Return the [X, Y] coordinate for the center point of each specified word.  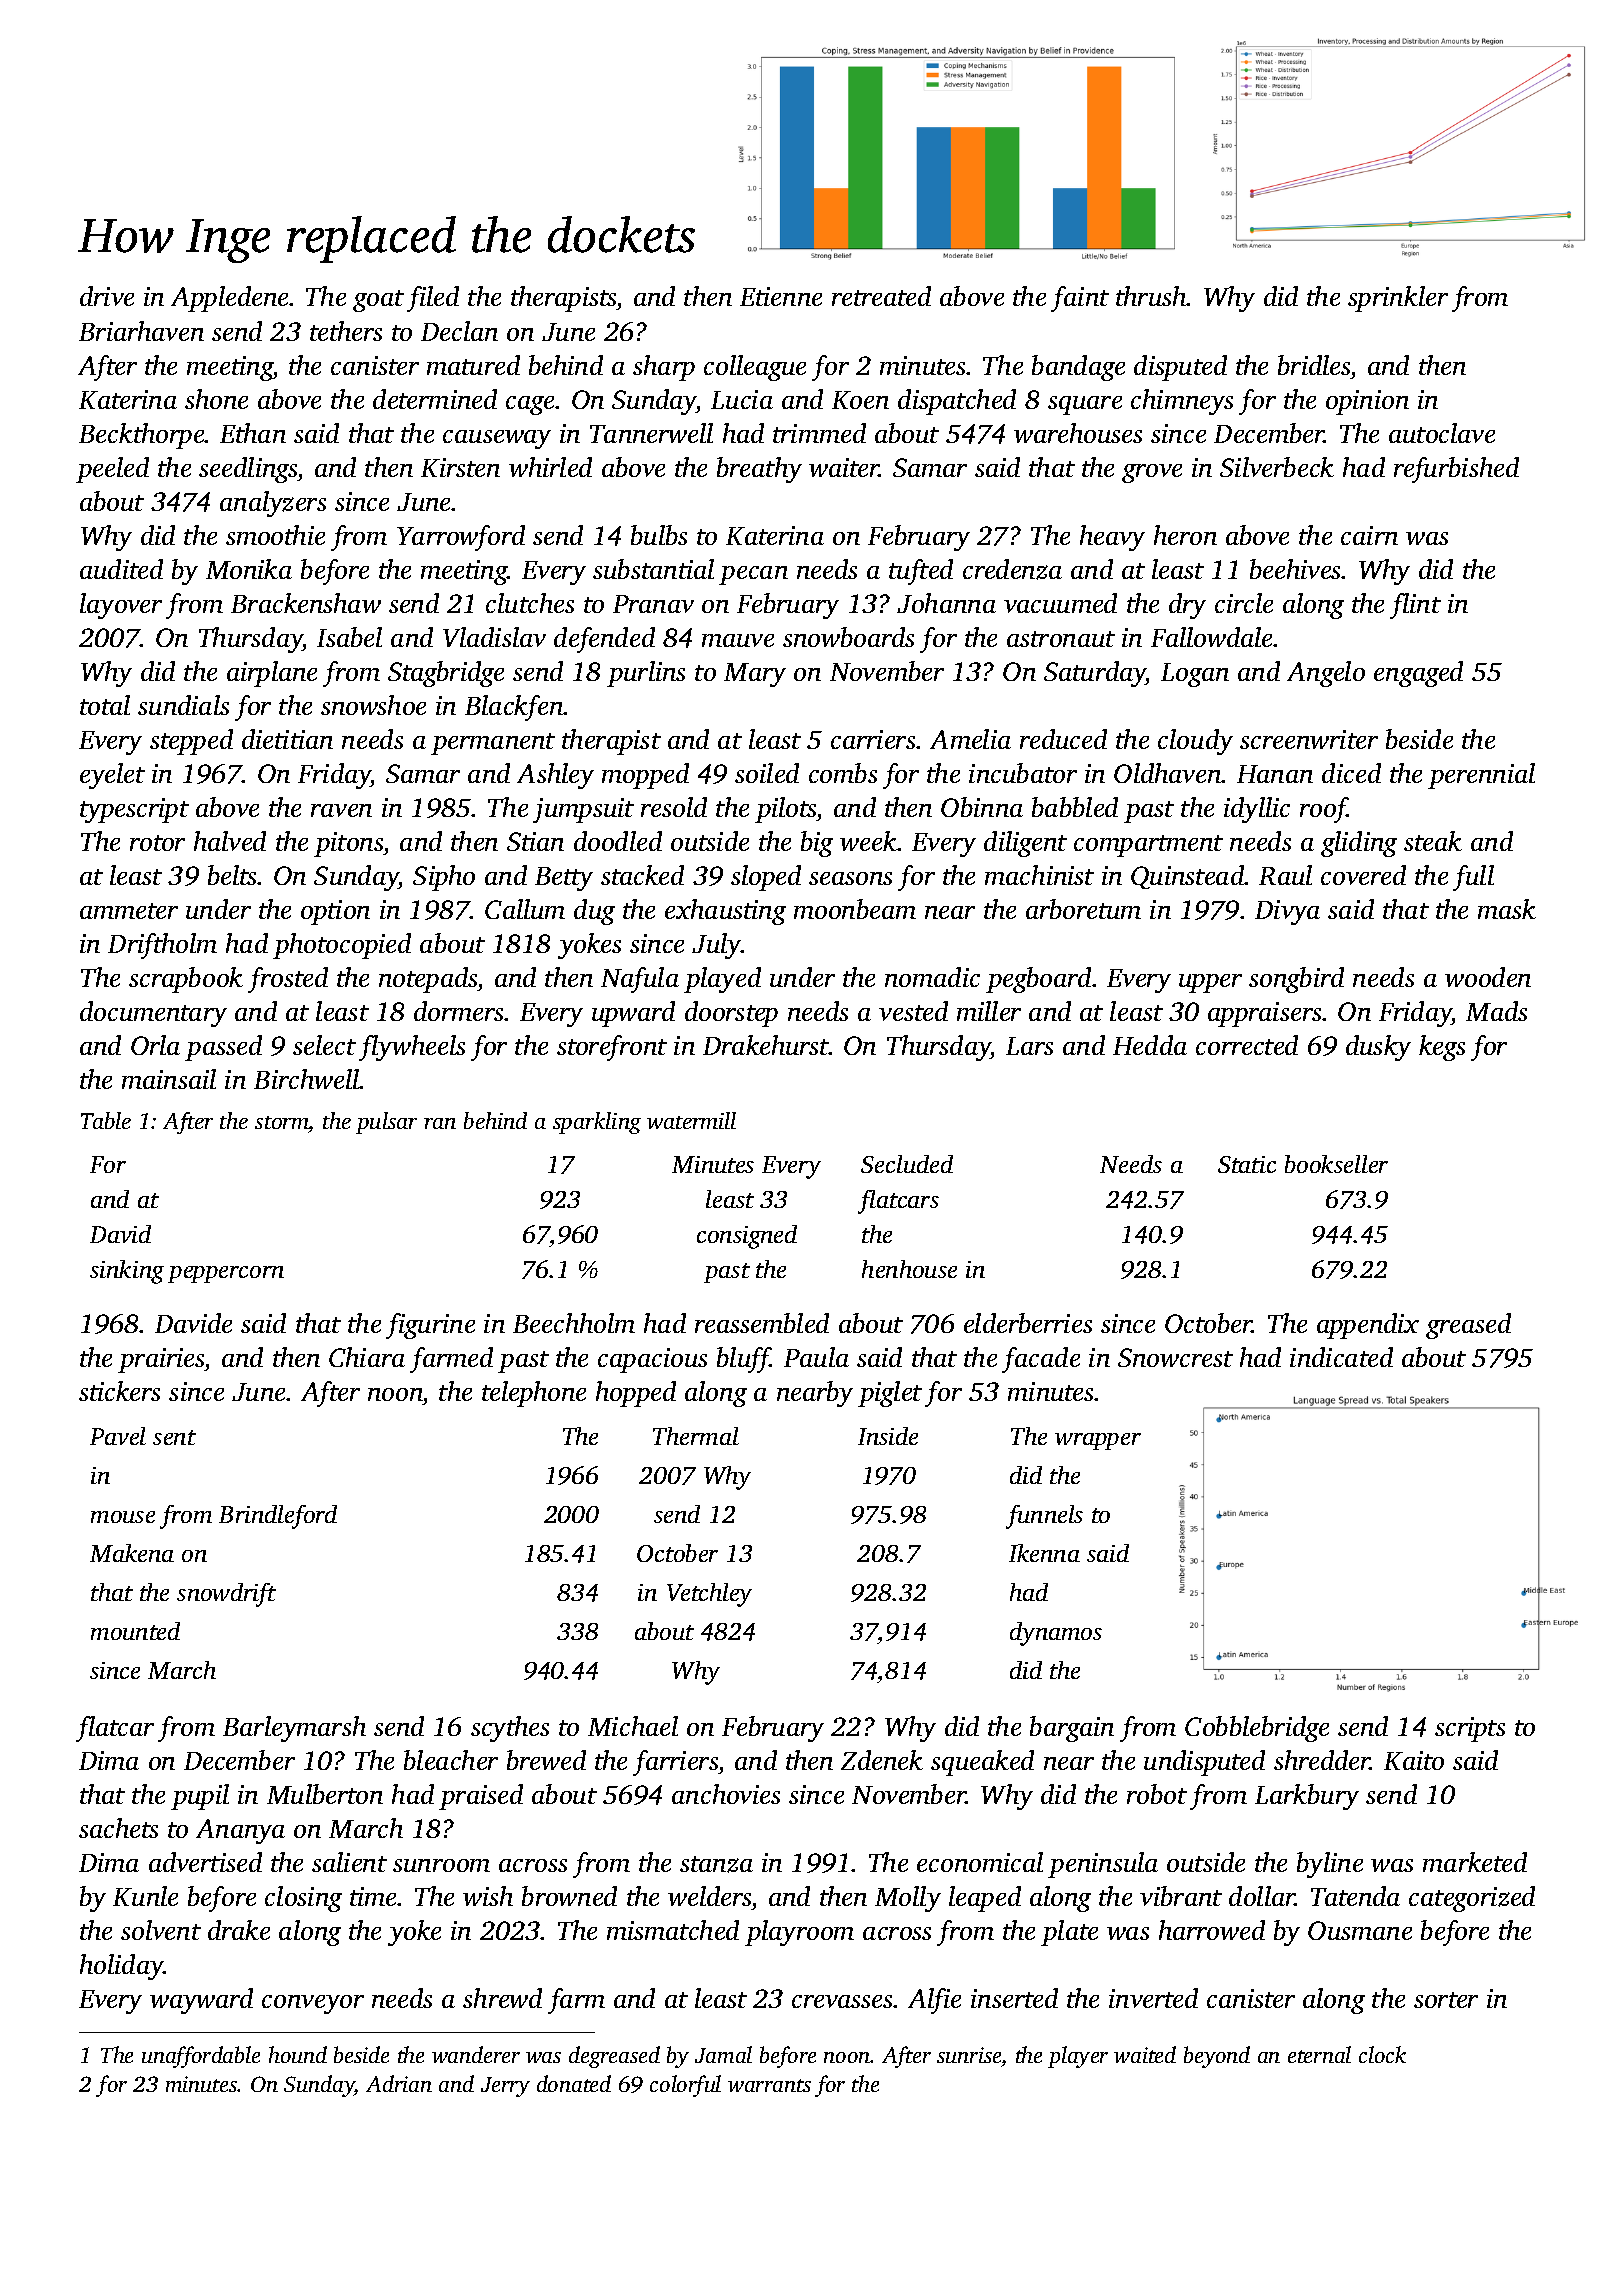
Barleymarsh [294, 1729]
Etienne [781, 296]
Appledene [229, 299]
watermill [691, 1120]
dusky [1378, 1048]
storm [282, 1124]
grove [1152, 473]
